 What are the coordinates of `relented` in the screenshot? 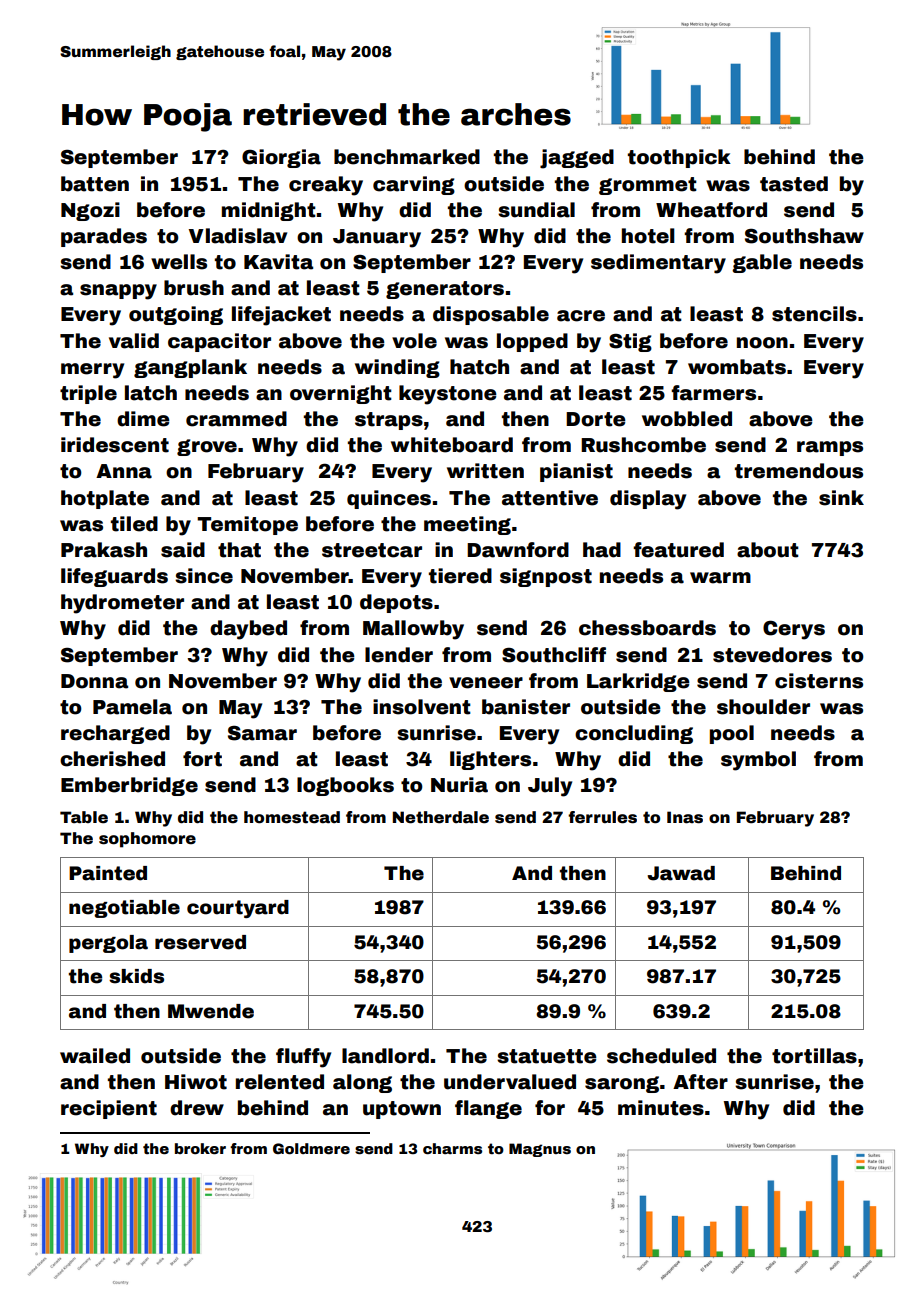 It's located at (280, 1082).
